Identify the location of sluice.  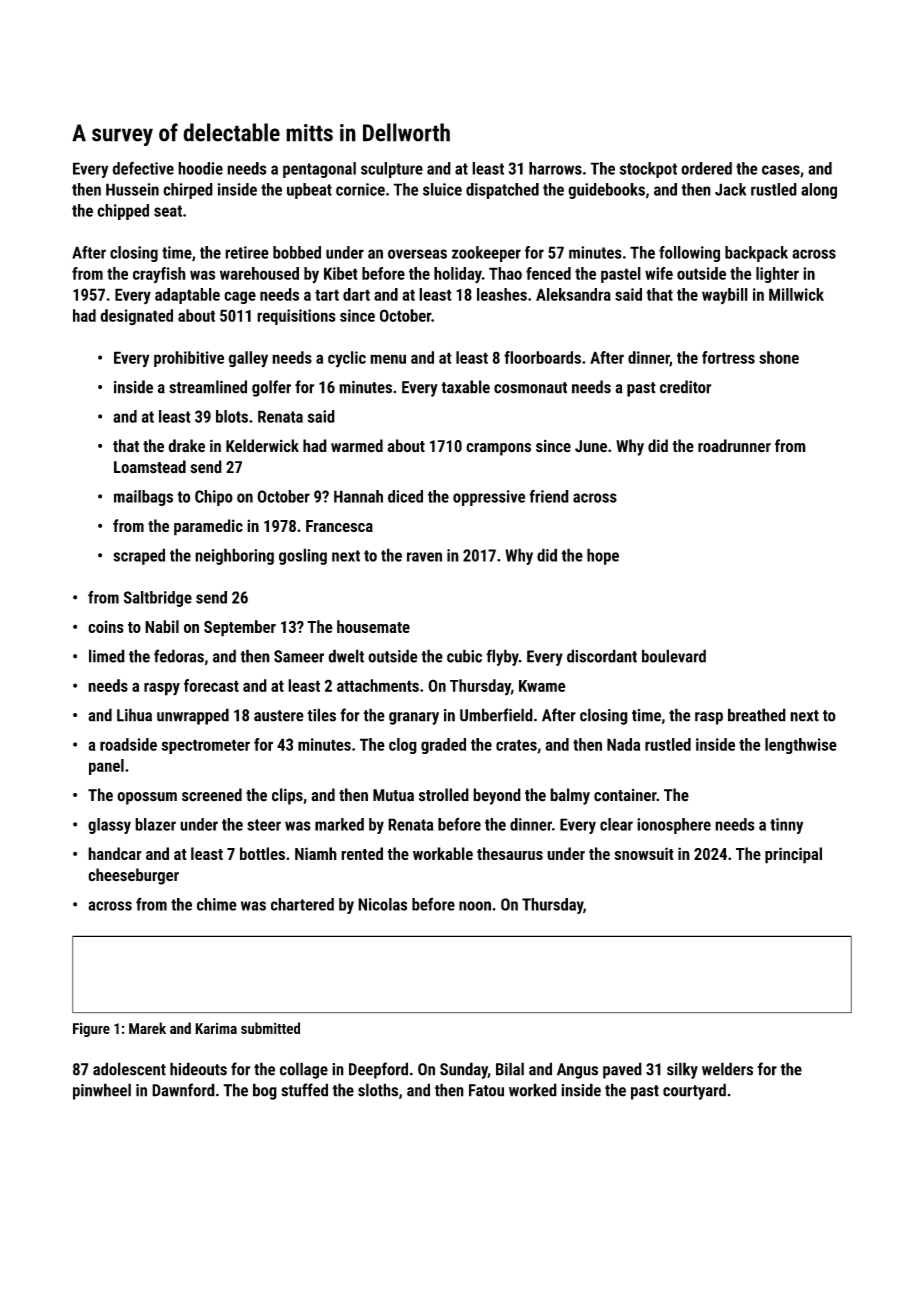
(442, 189).
